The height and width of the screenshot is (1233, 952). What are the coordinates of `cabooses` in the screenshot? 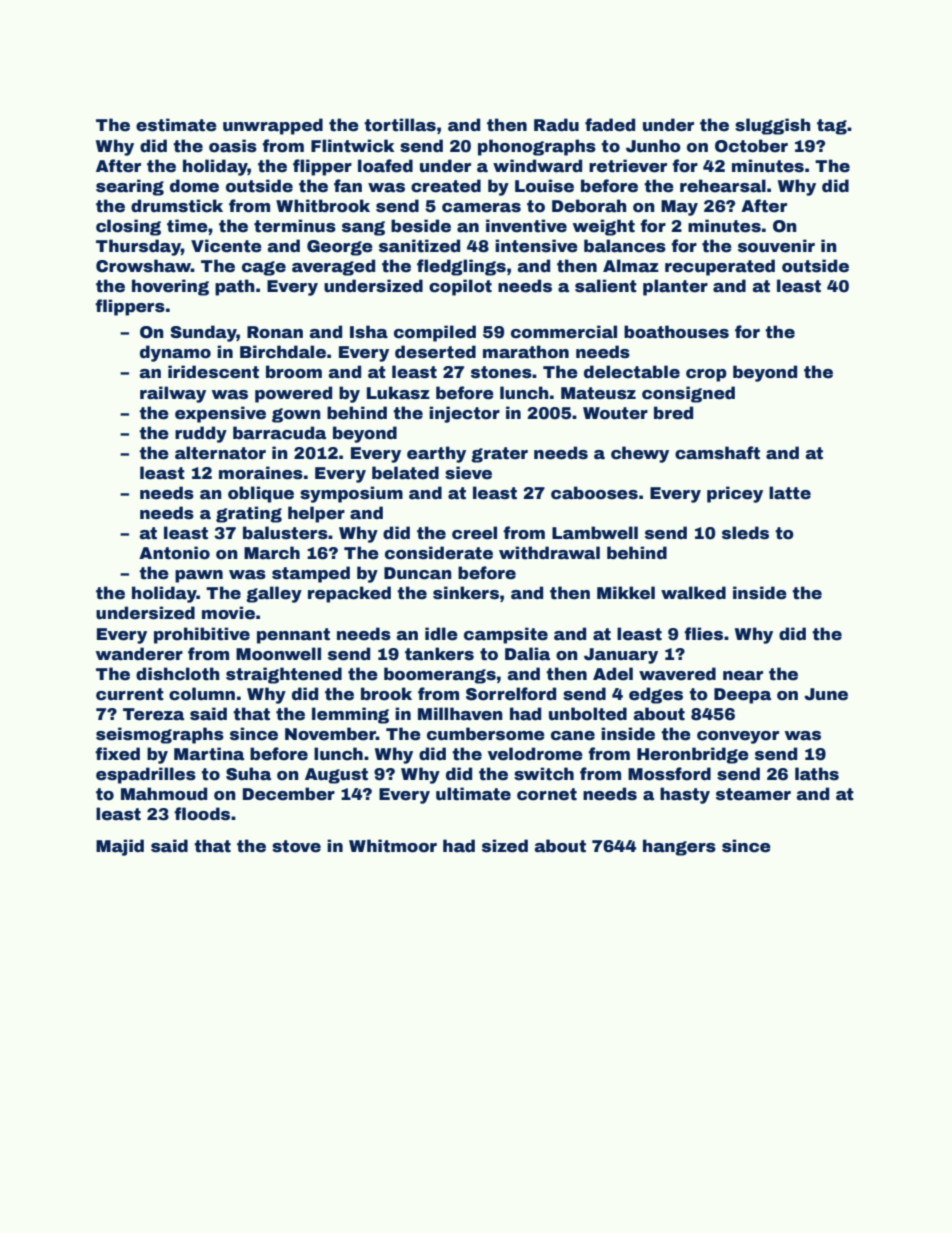 It's located at (594, 493).
